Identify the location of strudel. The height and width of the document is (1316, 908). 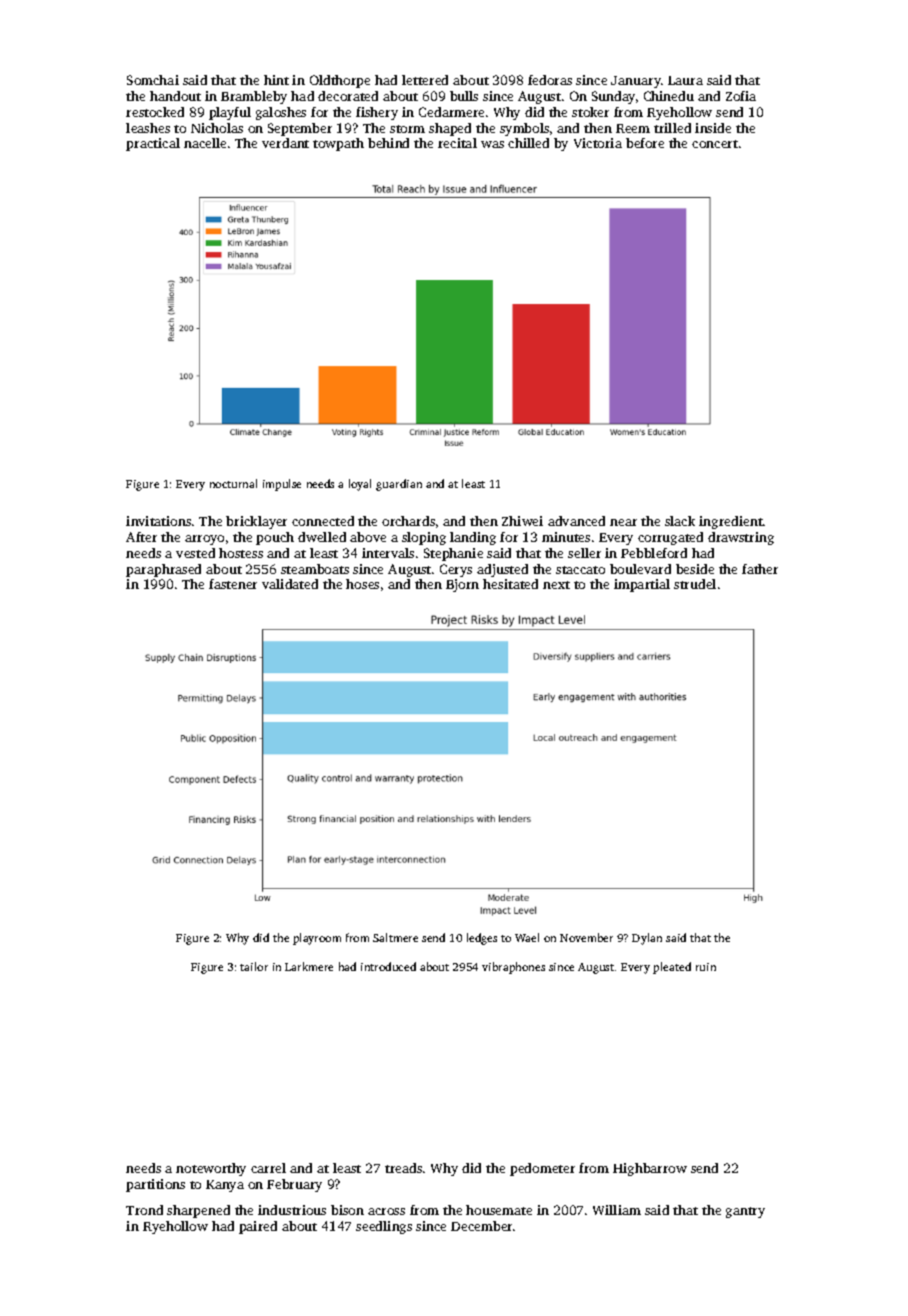
(695, 584).
